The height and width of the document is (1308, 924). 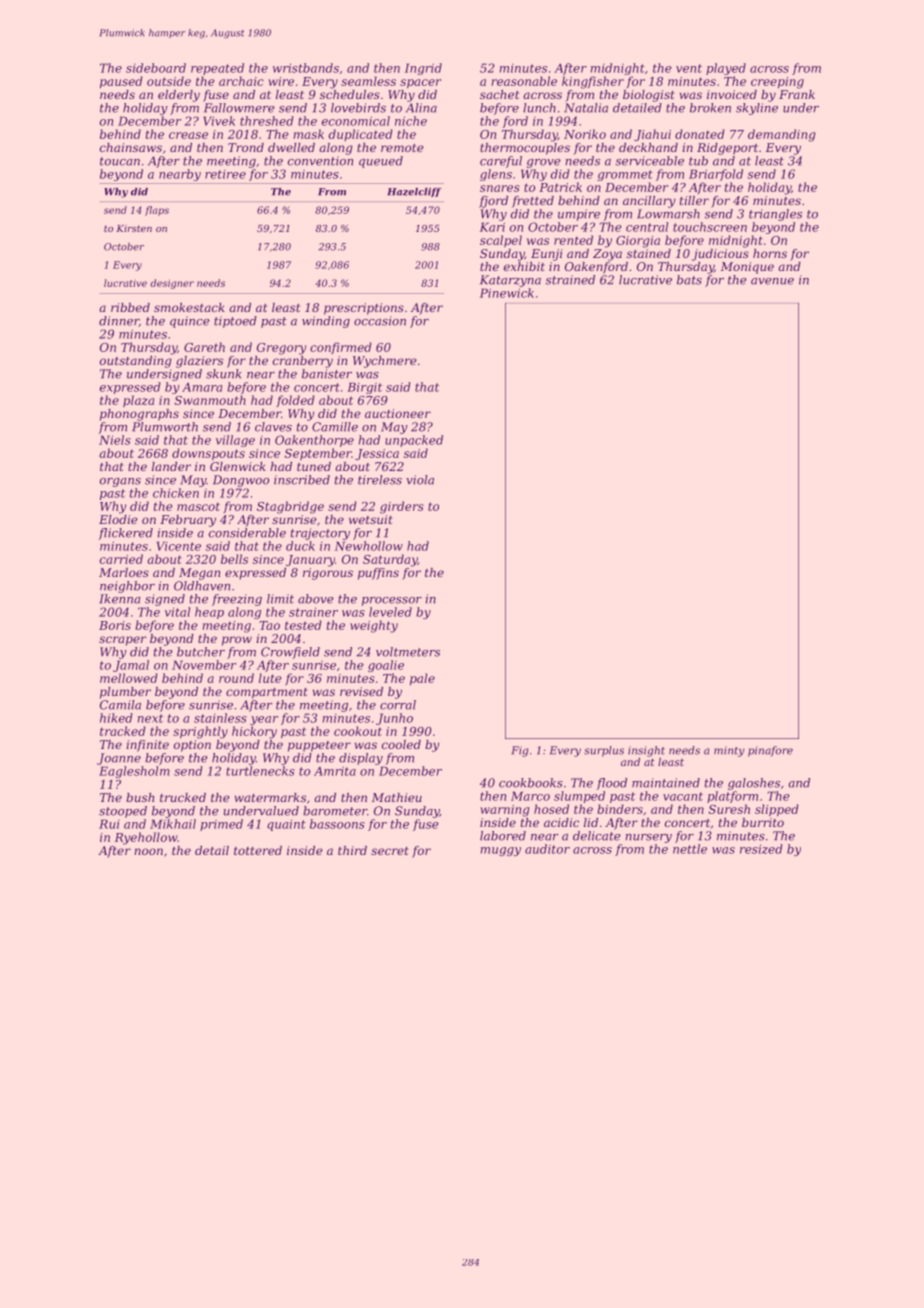 What do you see at coordinates (237, 600) in the document?
I see `freezing` at bounding box center [237, 600].
